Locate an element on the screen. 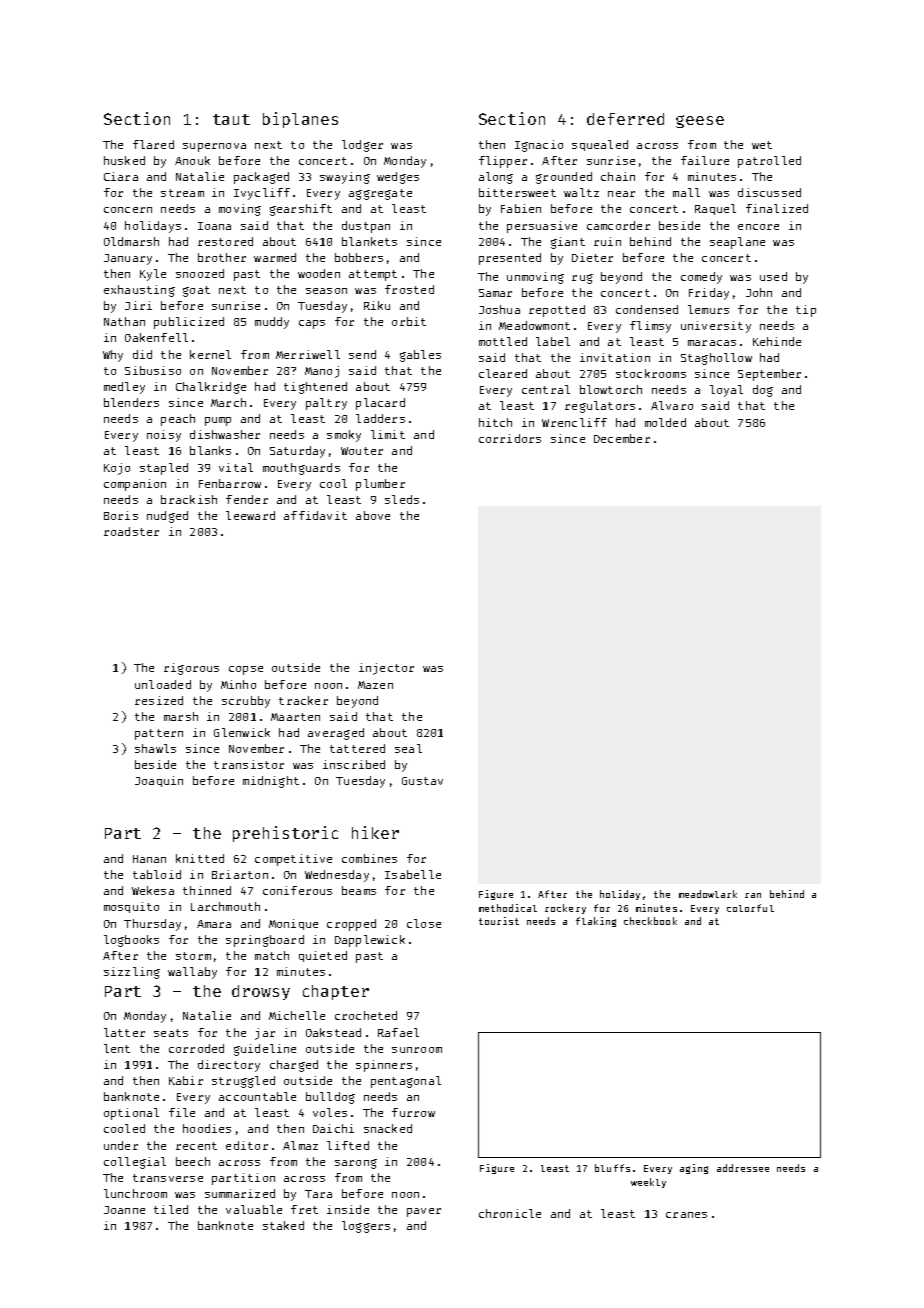  Hanan is located at coordinates (149, 859).
